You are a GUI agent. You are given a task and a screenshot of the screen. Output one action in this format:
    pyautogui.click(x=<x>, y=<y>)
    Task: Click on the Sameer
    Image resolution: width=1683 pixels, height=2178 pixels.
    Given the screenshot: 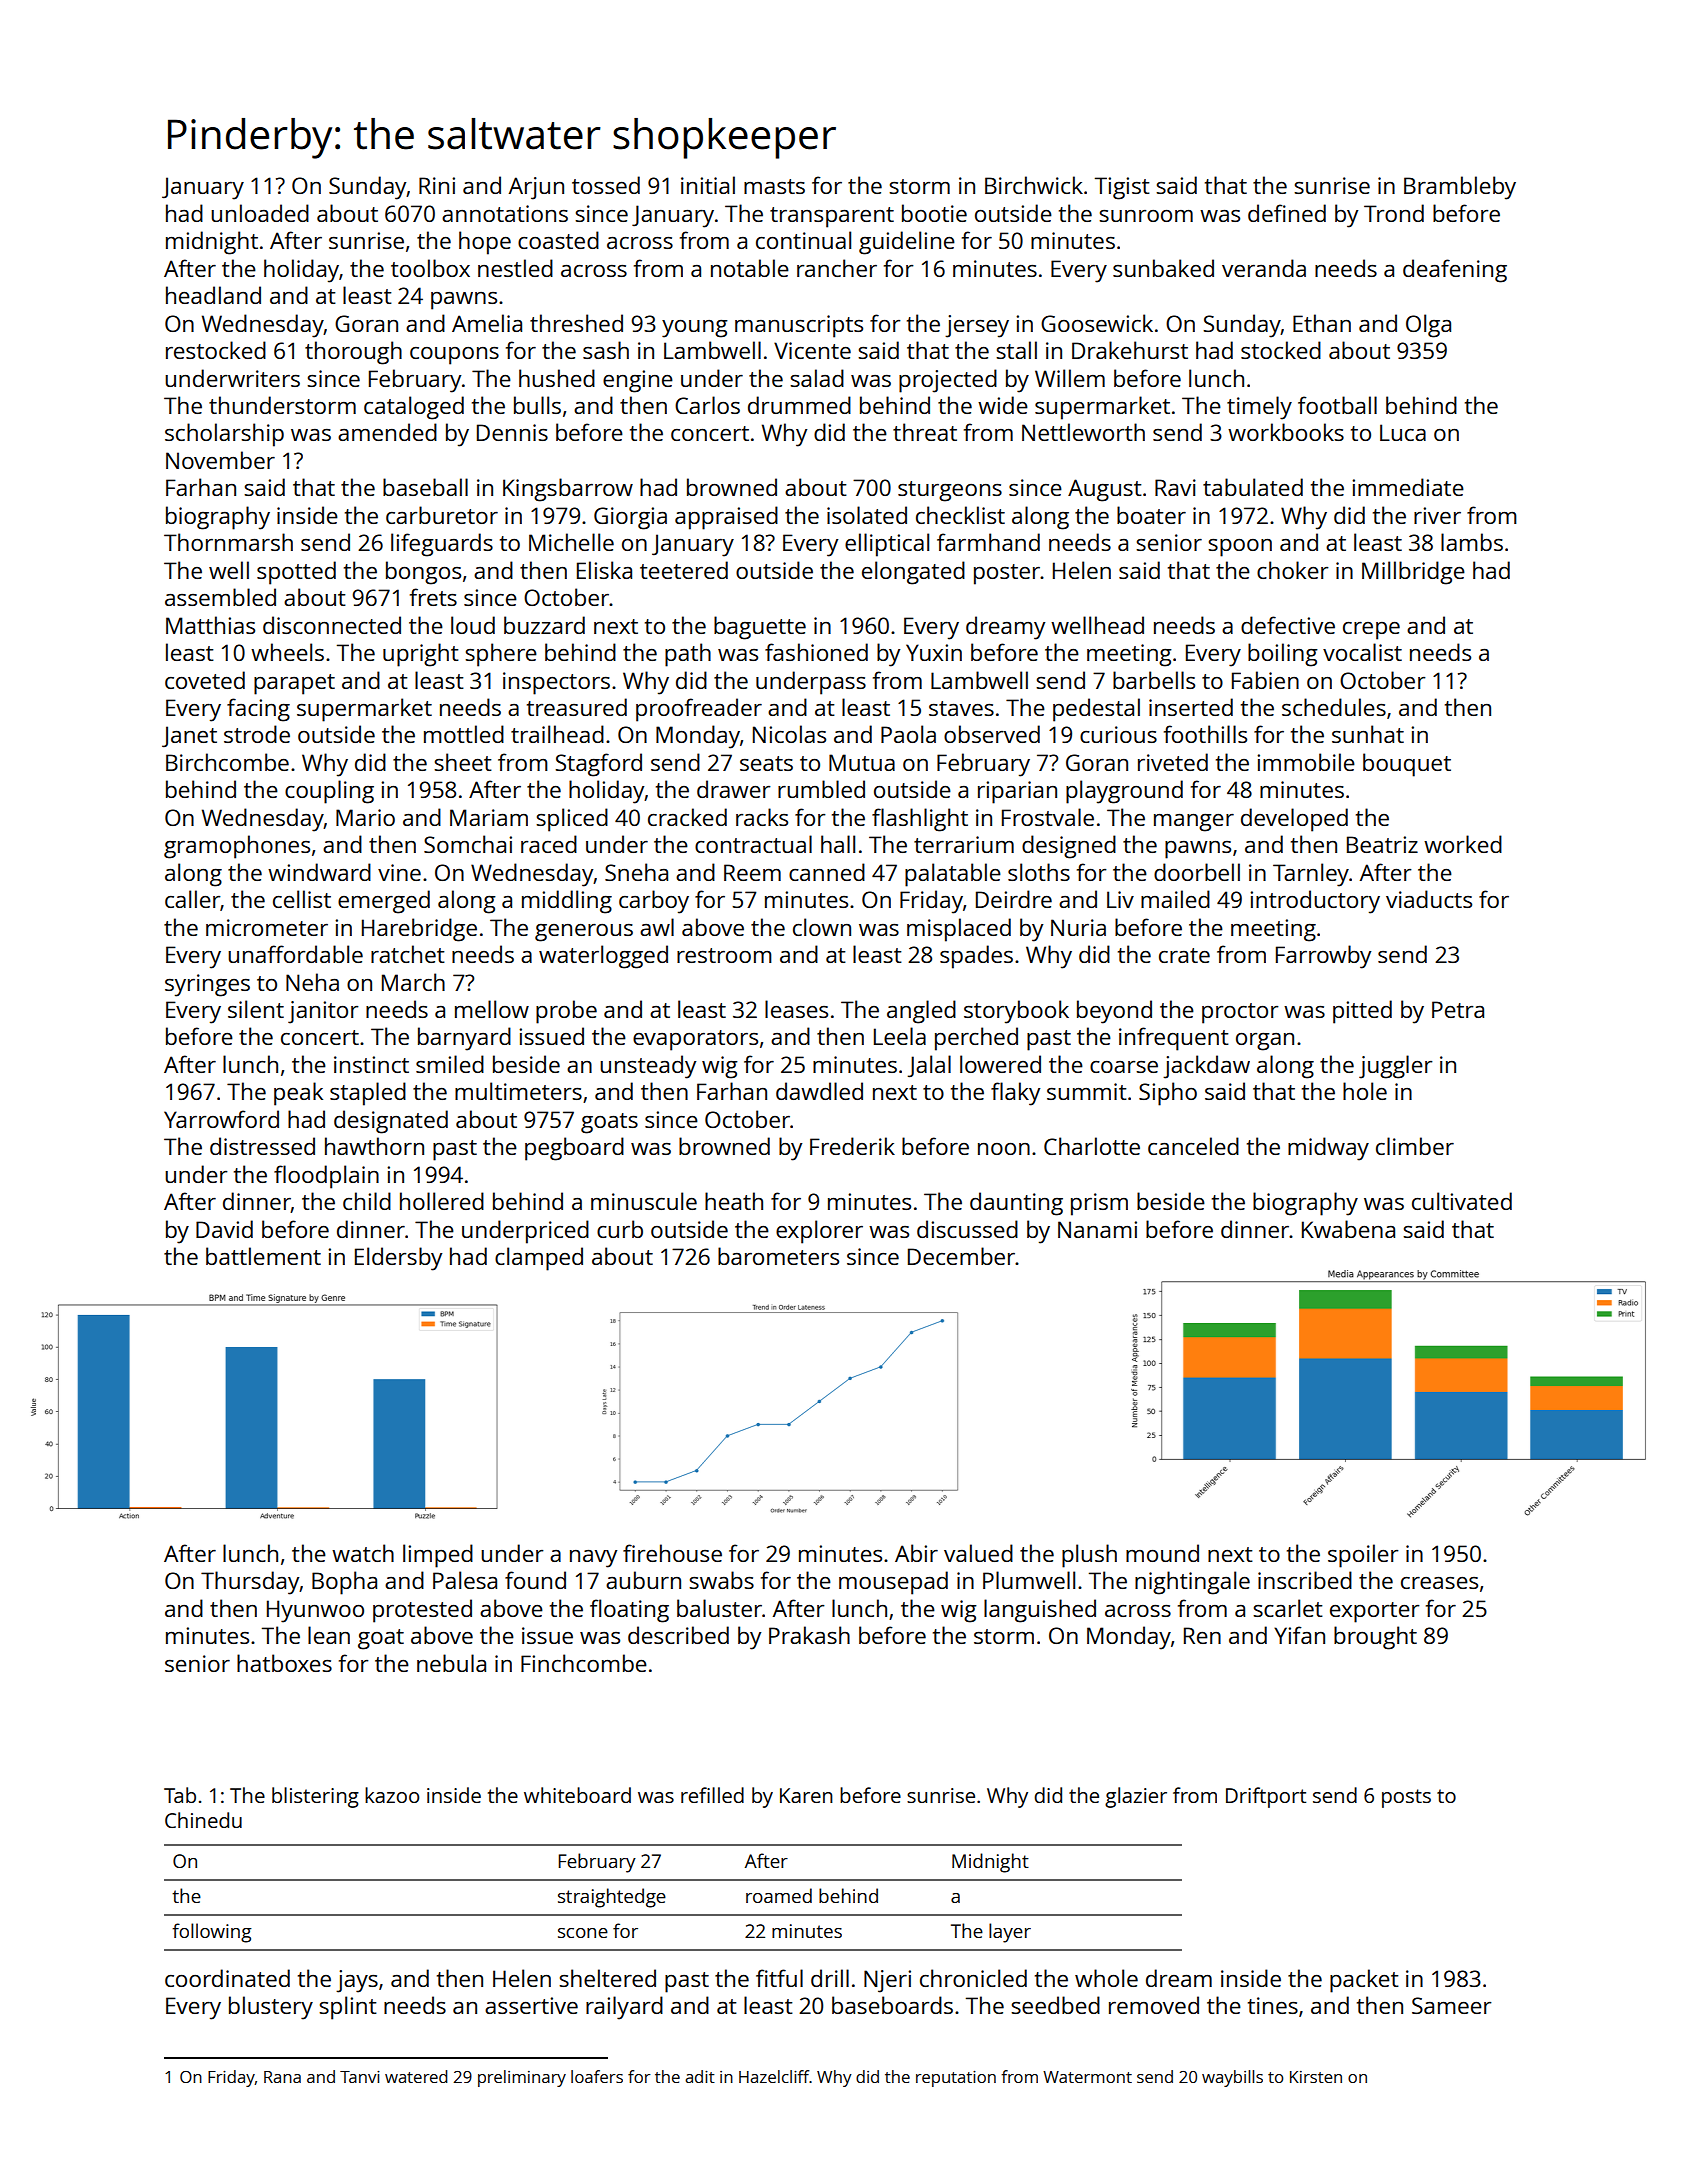 What is the action you would take?
    pyautogui.click(x=1452, y=2005)
